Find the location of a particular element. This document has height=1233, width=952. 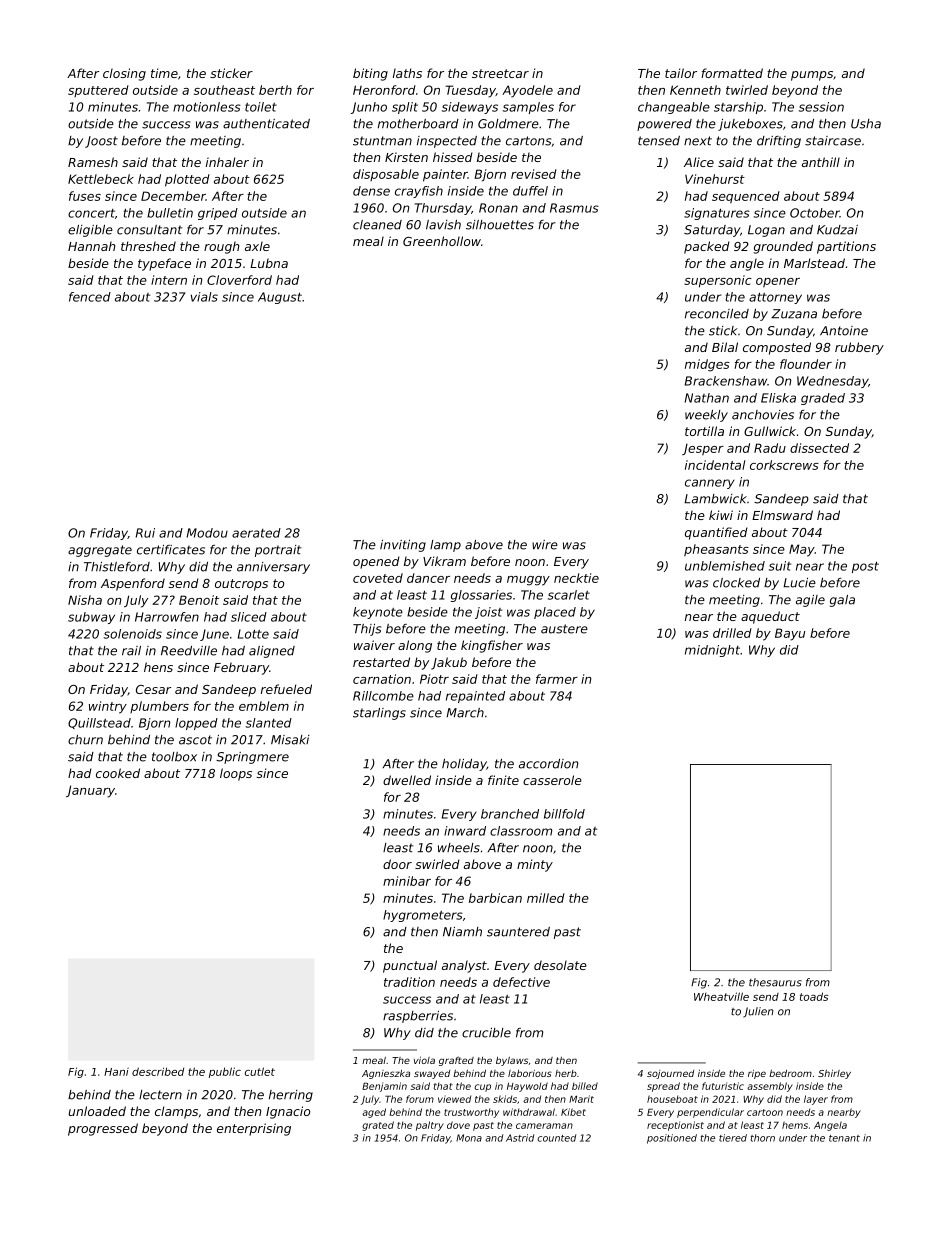

Astrid is located at coordinates (520, 1138).
